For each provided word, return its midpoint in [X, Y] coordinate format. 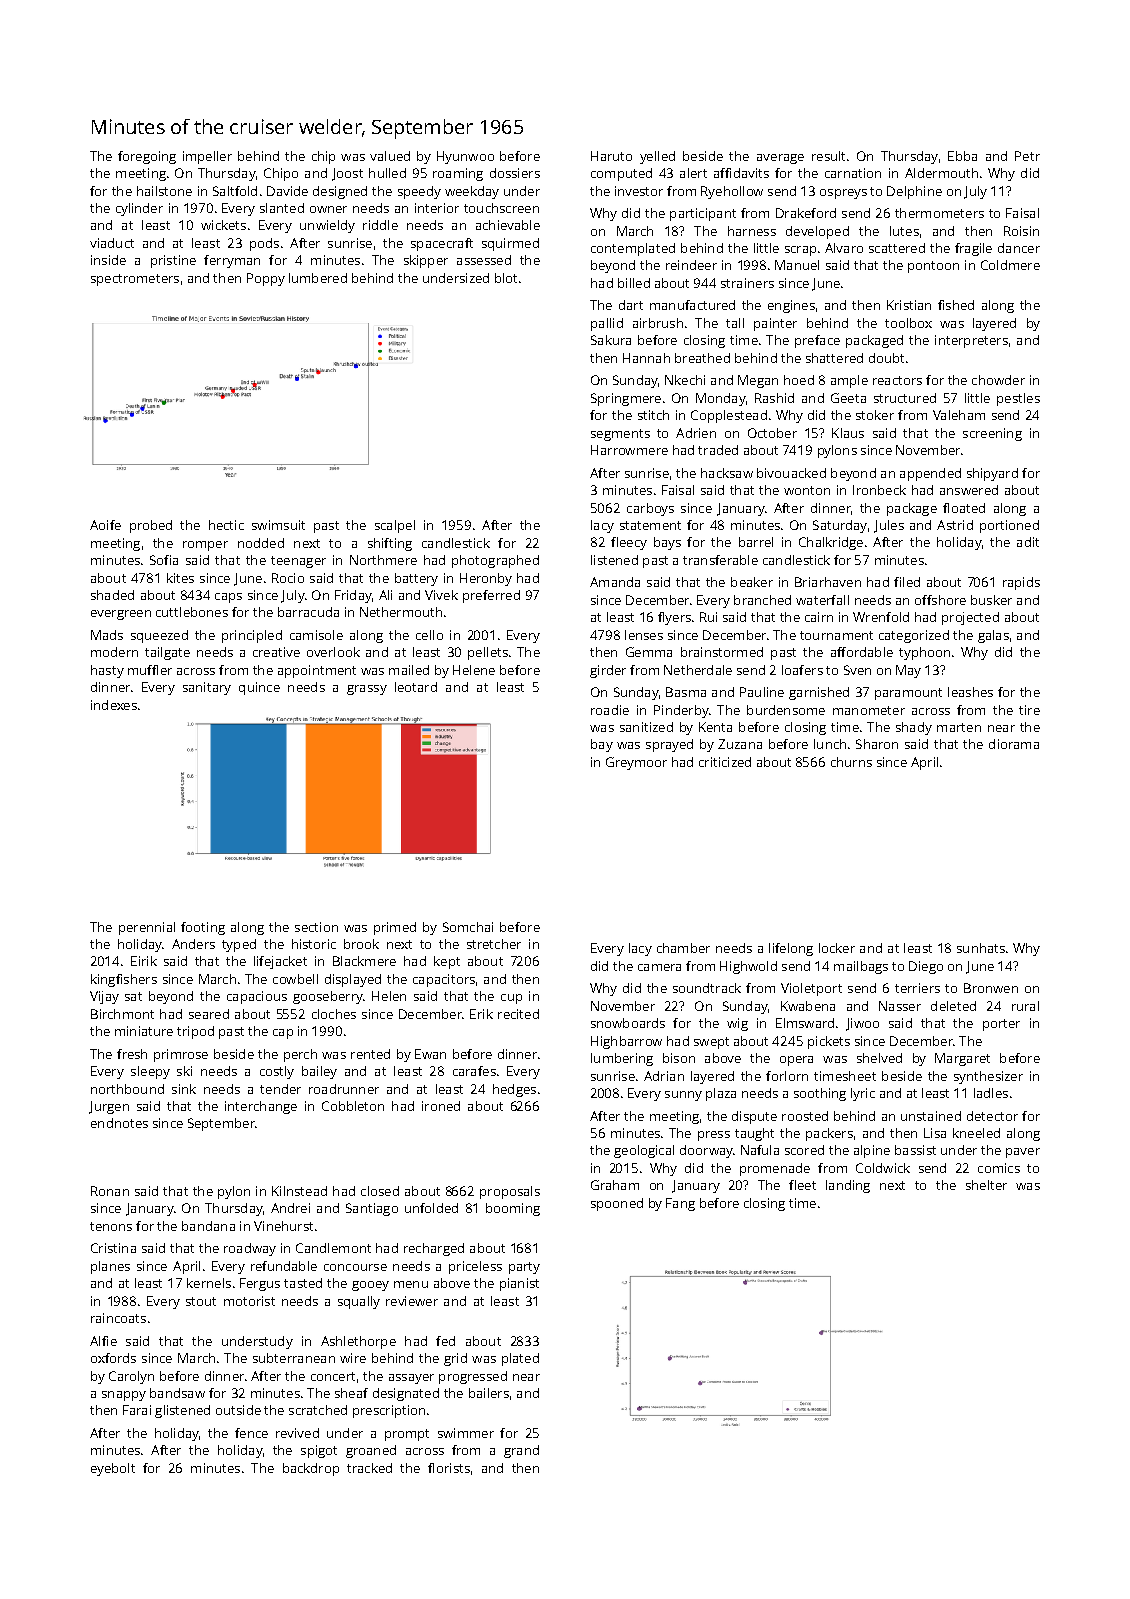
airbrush [658, 323]
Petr [1027, 156]
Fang [680, 1204]
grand [521, 1451]
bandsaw [177, 1393]
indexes [114, 705]
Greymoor [636, 763]
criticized [725, 762]
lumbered [318, 278]
